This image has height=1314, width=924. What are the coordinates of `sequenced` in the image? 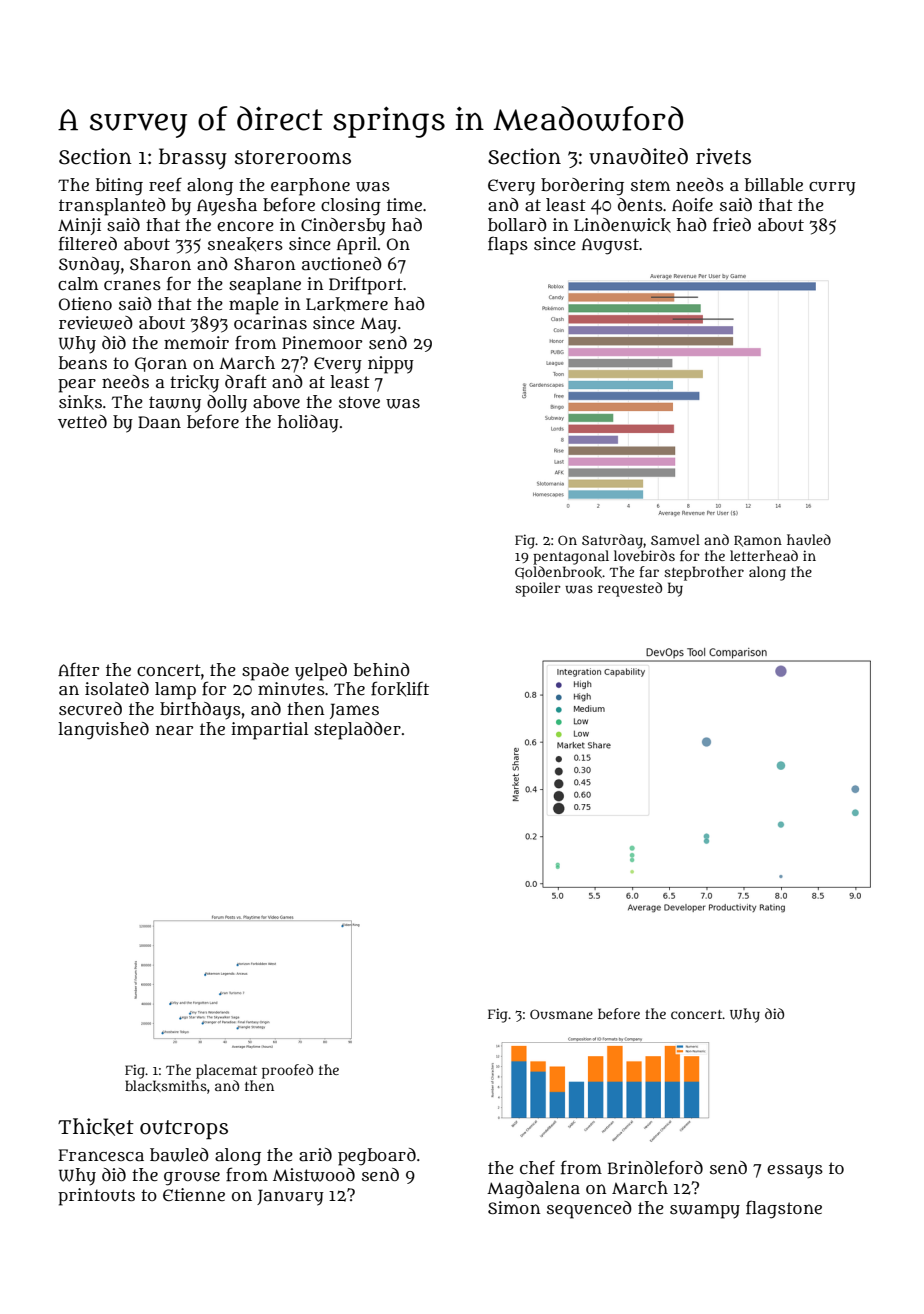 It's located at (589, 1210).
